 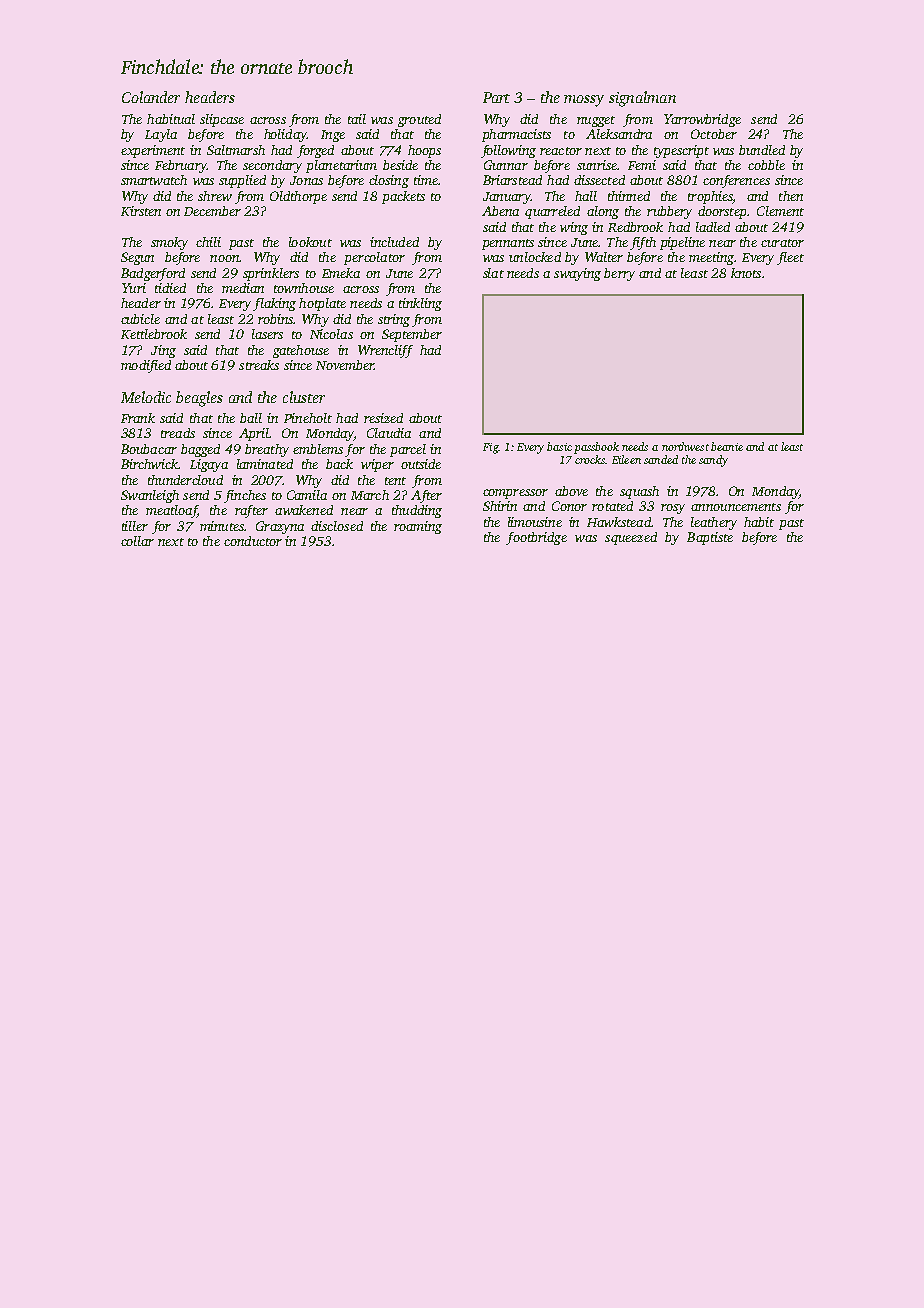 I want to click on Part, so click(x=496, y=97).
